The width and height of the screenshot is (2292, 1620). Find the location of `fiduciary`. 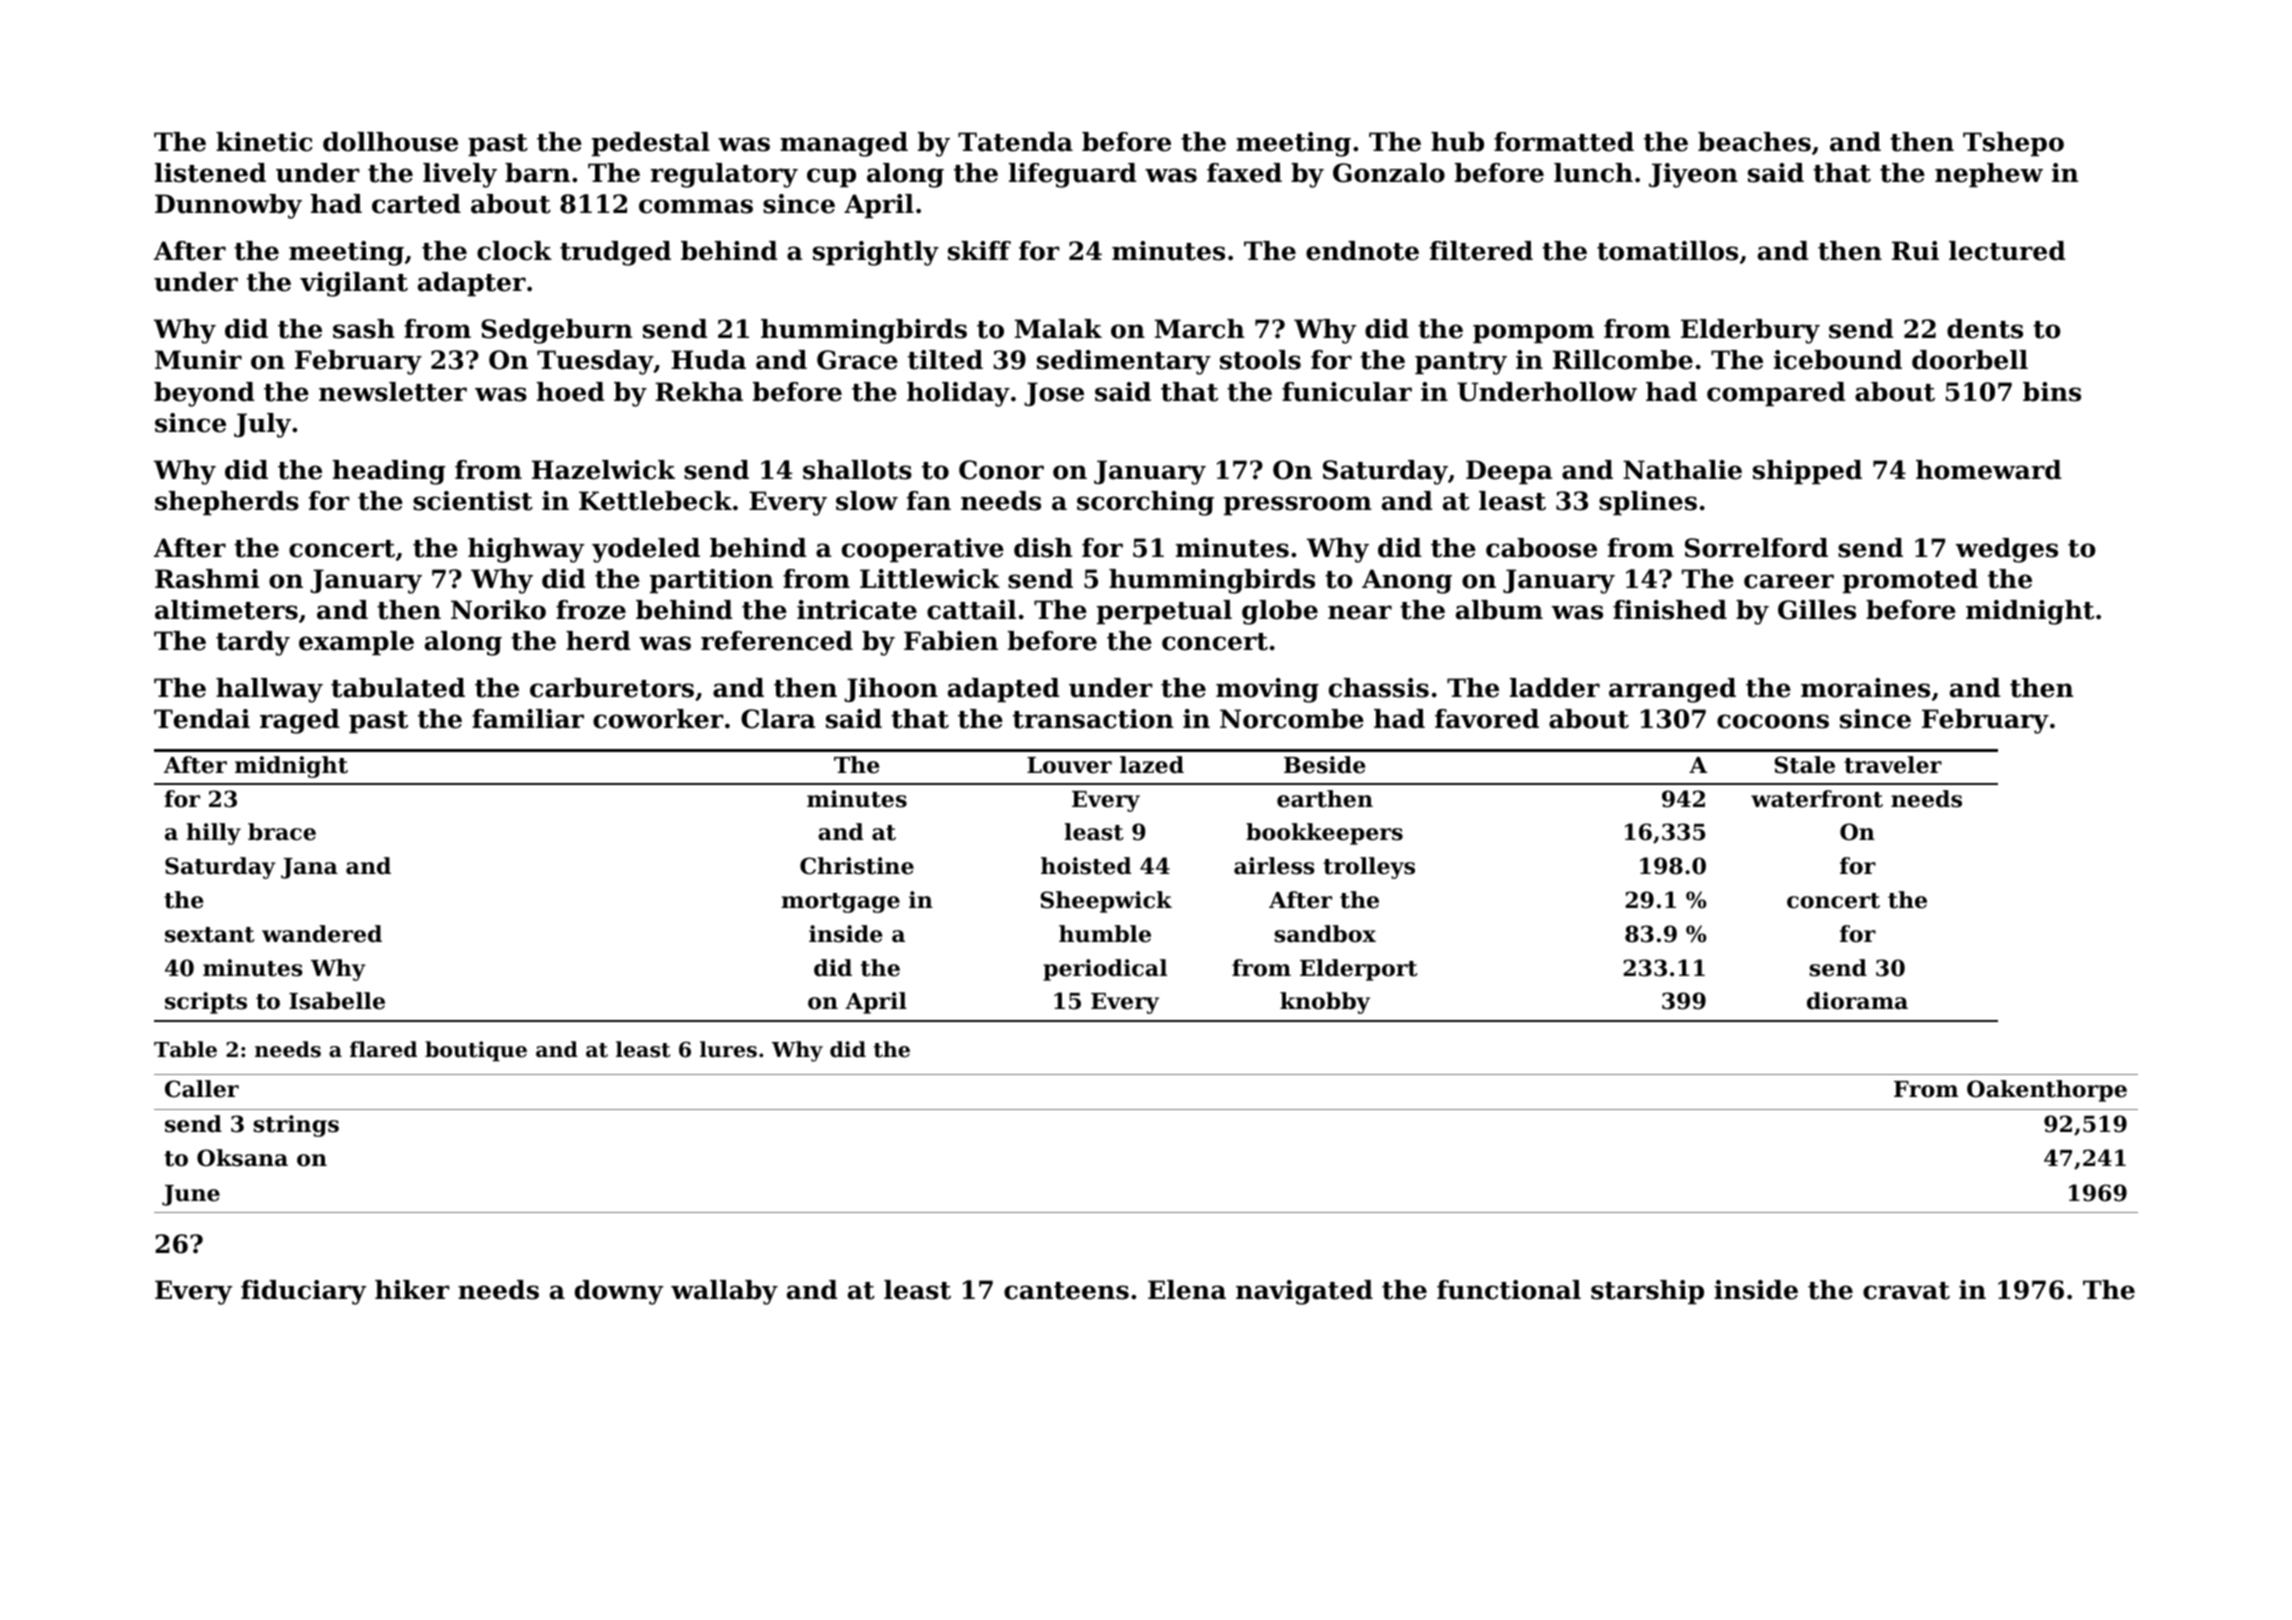

fiduciary is located at coordinates (303, 1292).
